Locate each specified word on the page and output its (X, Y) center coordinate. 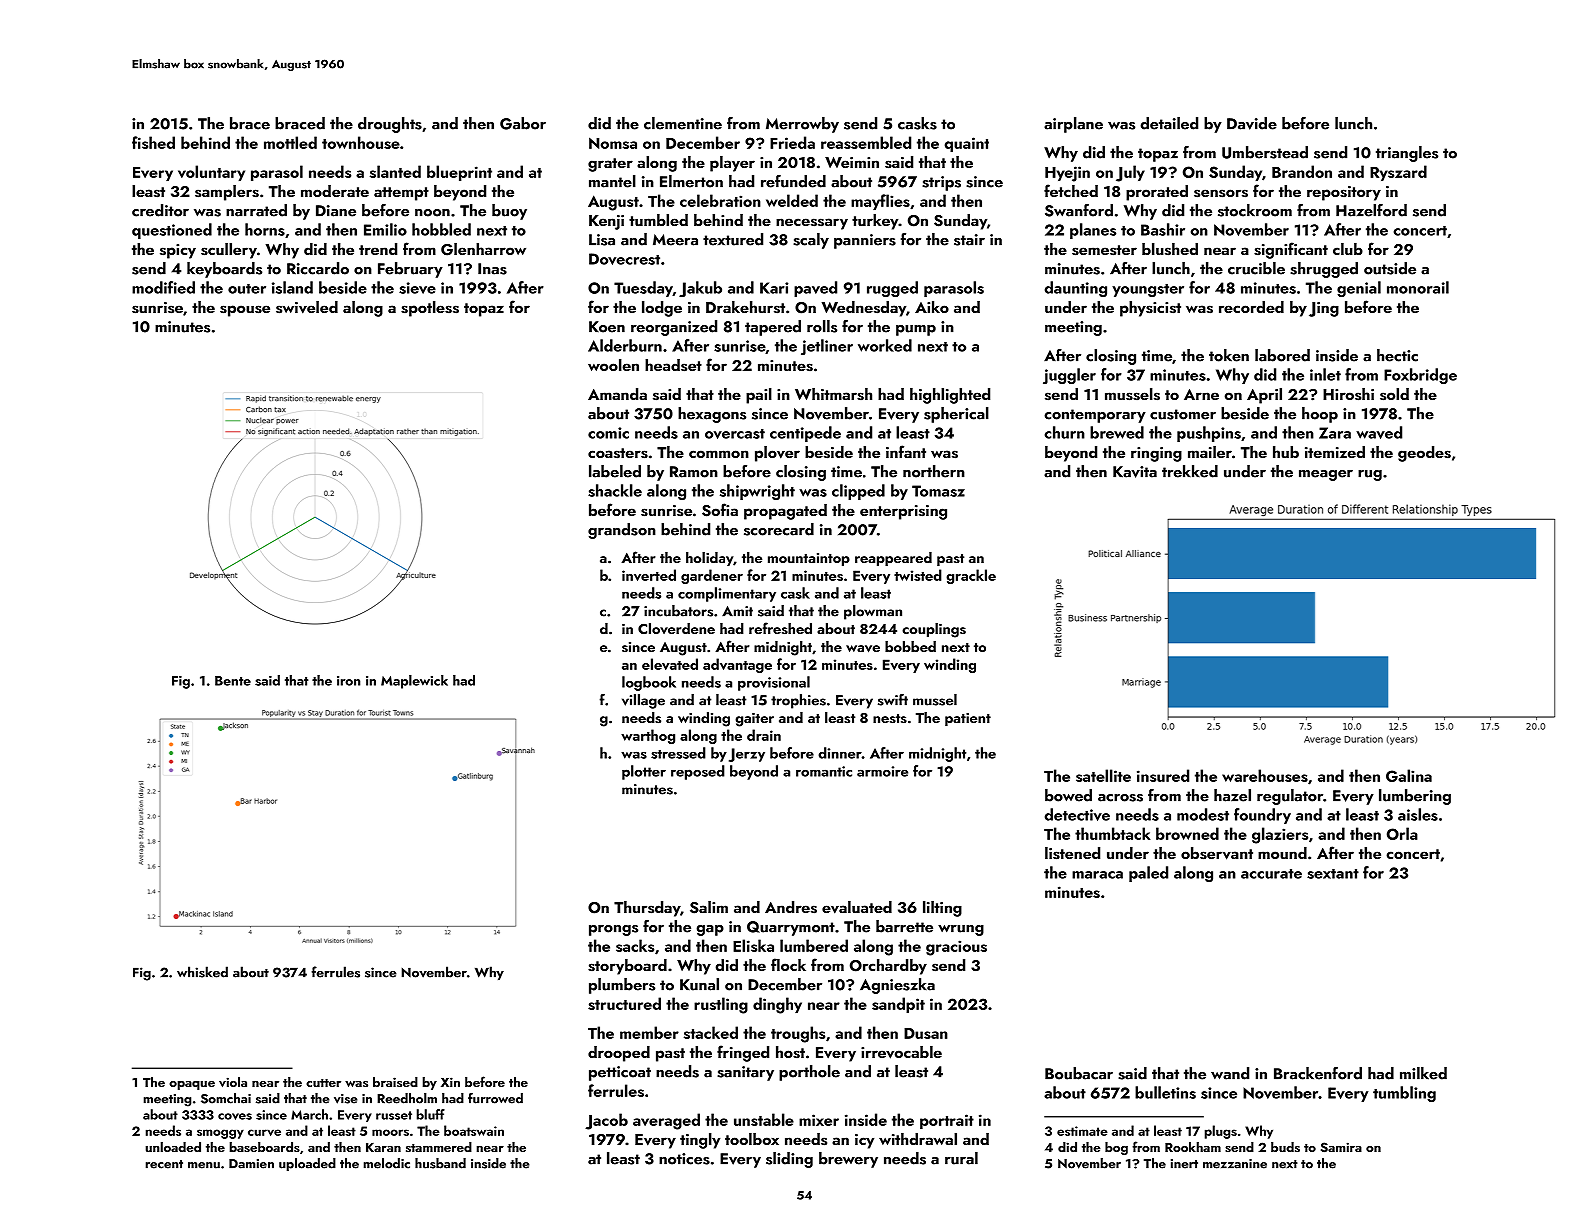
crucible (1256, 268)
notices (684, 1159)
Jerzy (747, 755)
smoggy (220, 1134)
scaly (811, 241)
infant (906, 451)
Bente (233, 681)
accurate (1271, 874)
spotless (430, 309)
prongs (613, 930)
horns (265, 229)
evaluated (857, 907)
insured (1163, 775)
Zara (1335, 433)
